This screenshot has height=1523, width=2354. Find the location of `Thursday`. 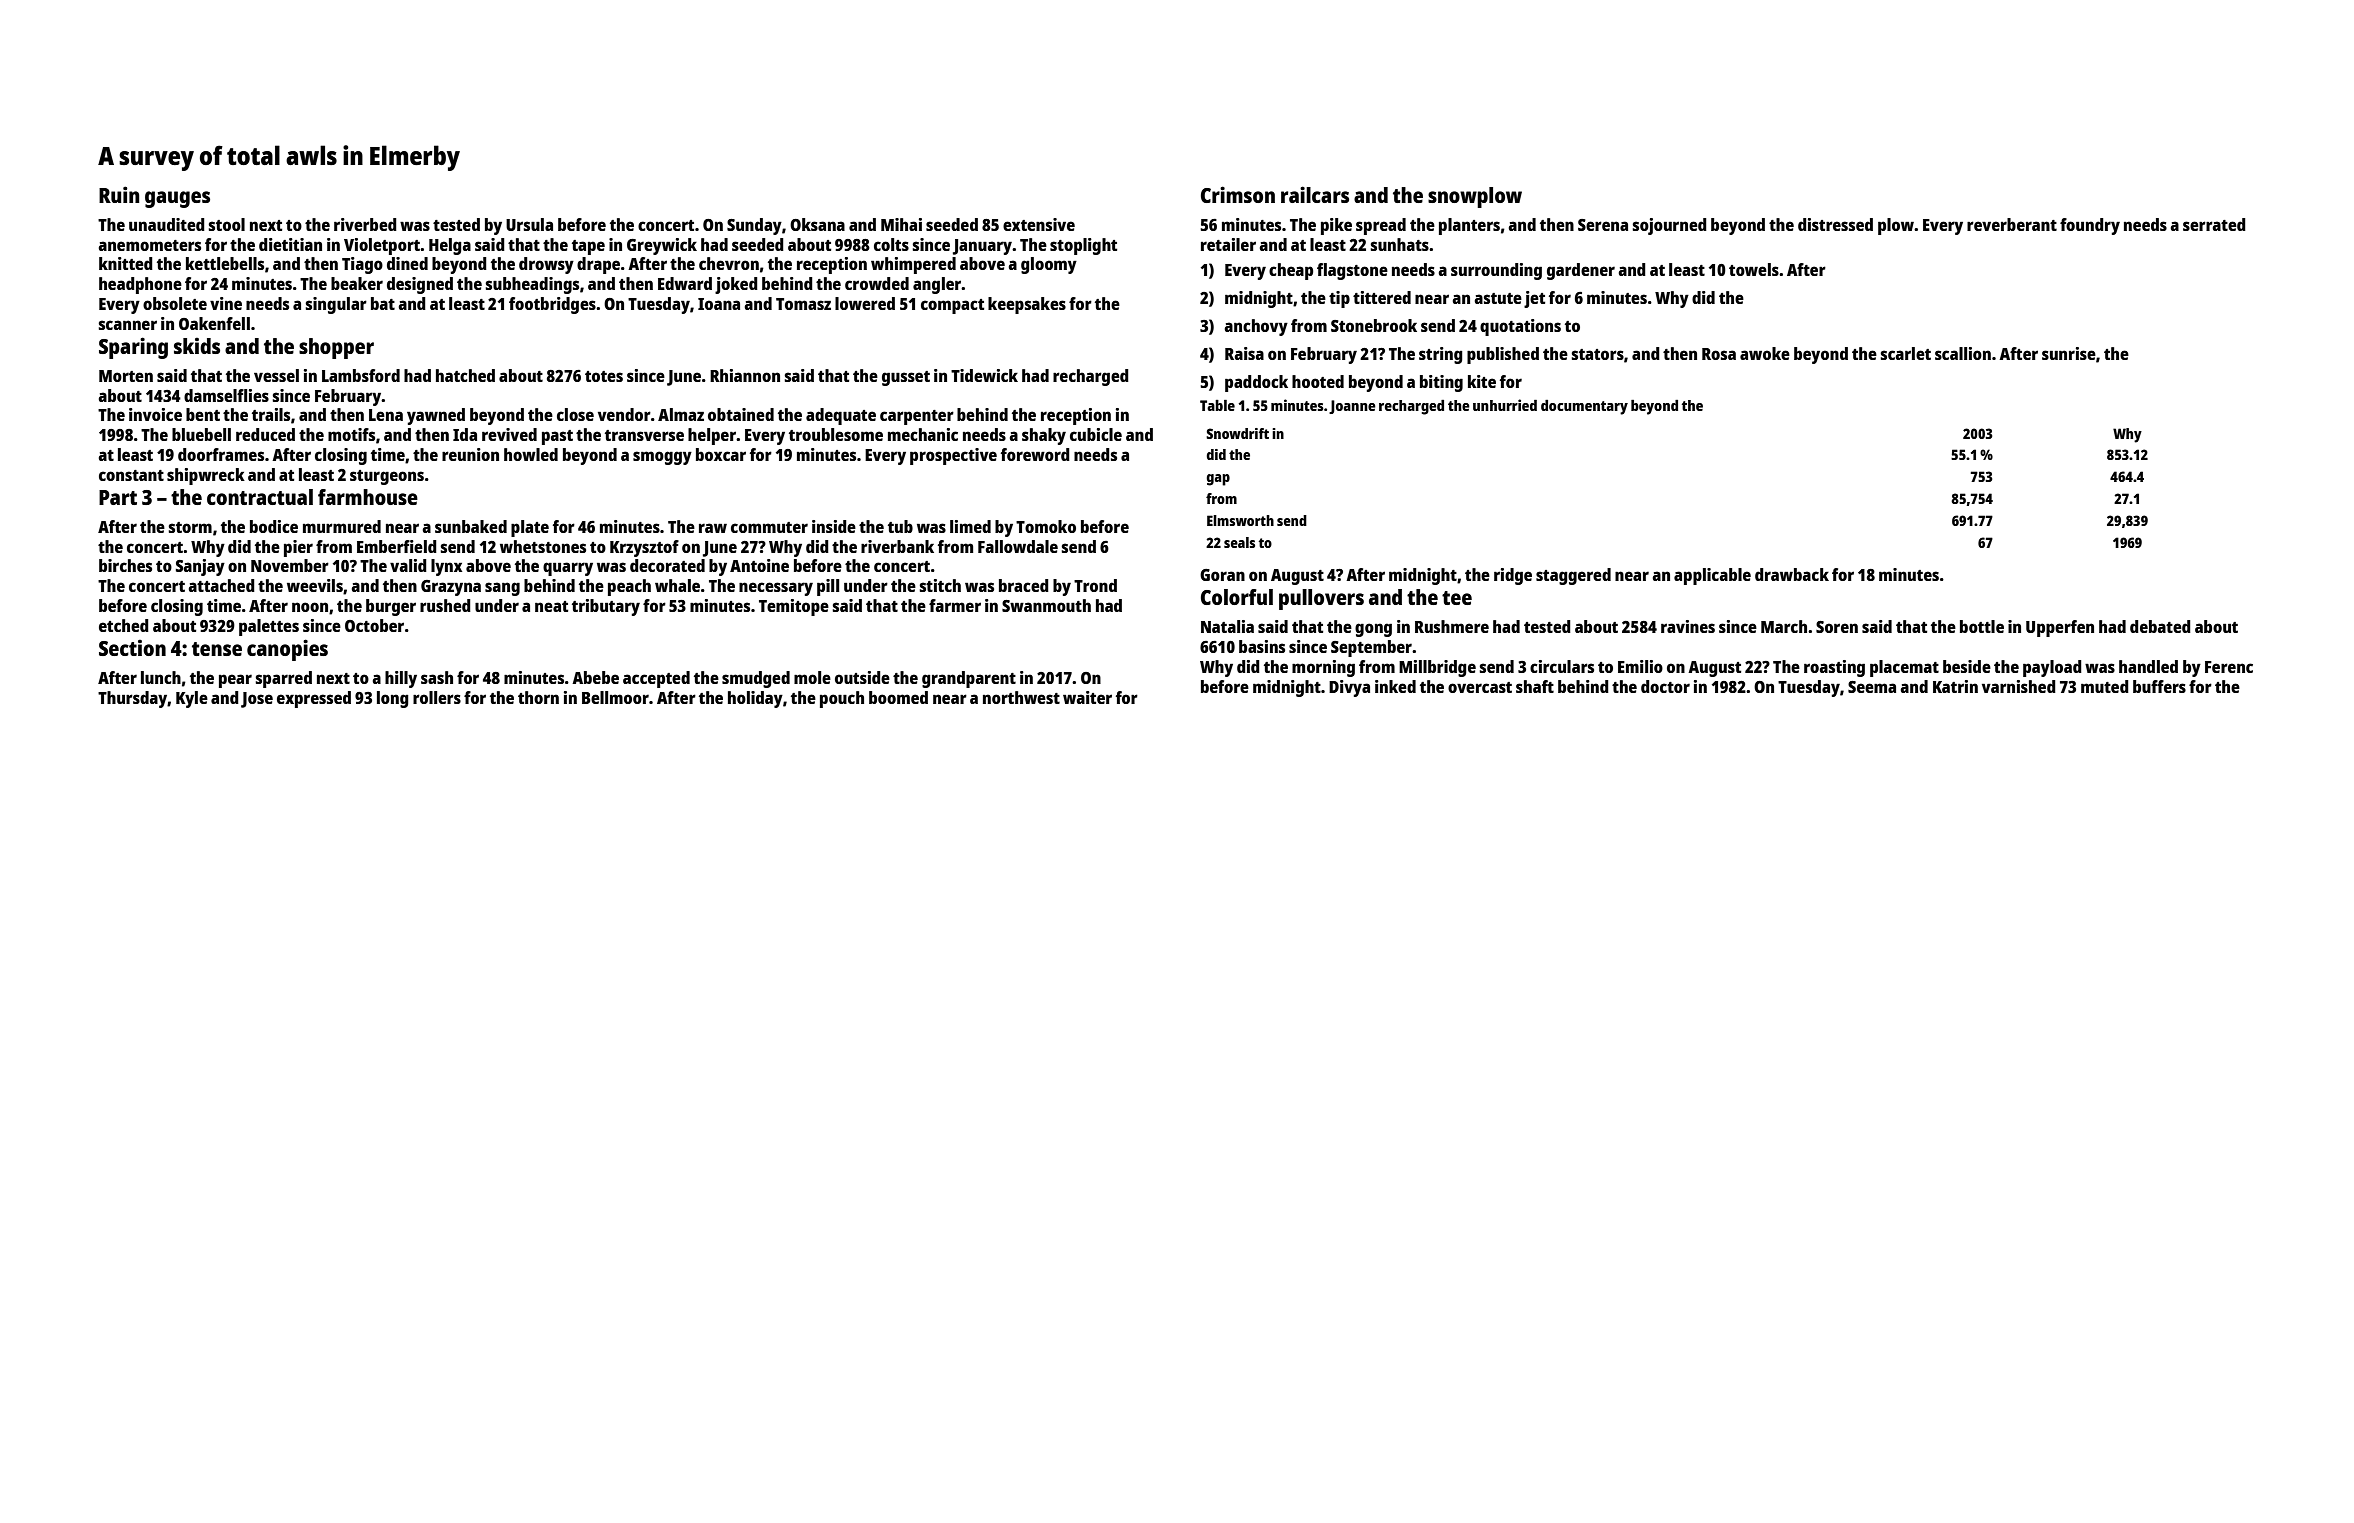

Thursday is located at coordinates (133, 699).
